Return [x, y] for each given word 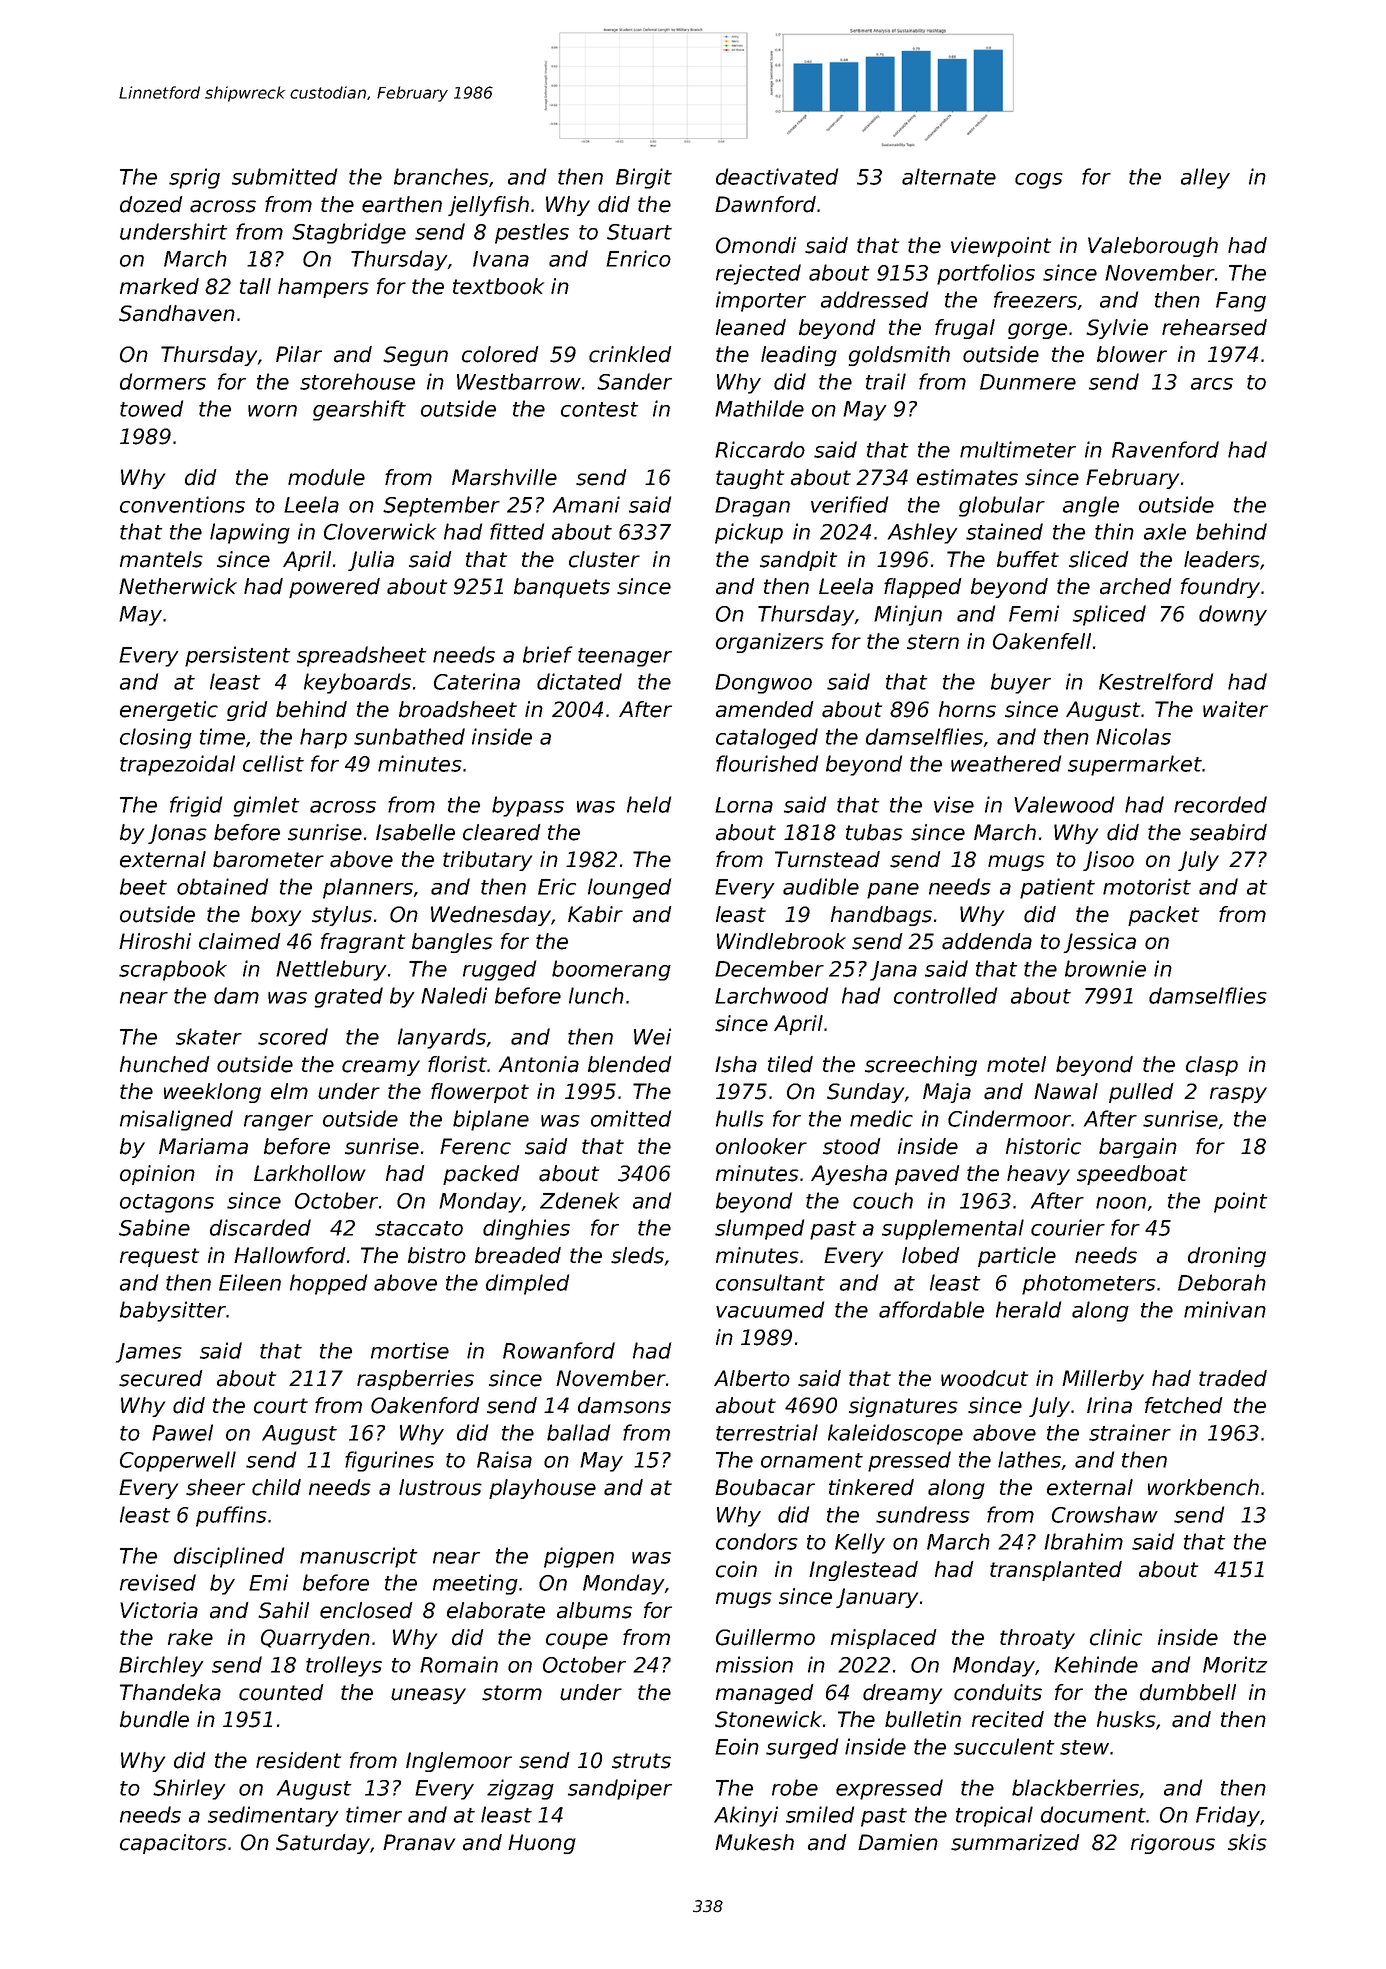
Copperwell [178, 1461]
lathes [1030, 1460]
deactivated [777, 176]
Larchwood [771, 995]
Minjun [908, 615]
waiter [1235, 709]
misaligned [176, 1120]
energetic [169, 711]
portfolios [986, 274]
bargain [1138, 1148]
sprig [194, 178]
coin [736, 1569]
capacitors [173, 1844]
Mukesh [754, 1842]
